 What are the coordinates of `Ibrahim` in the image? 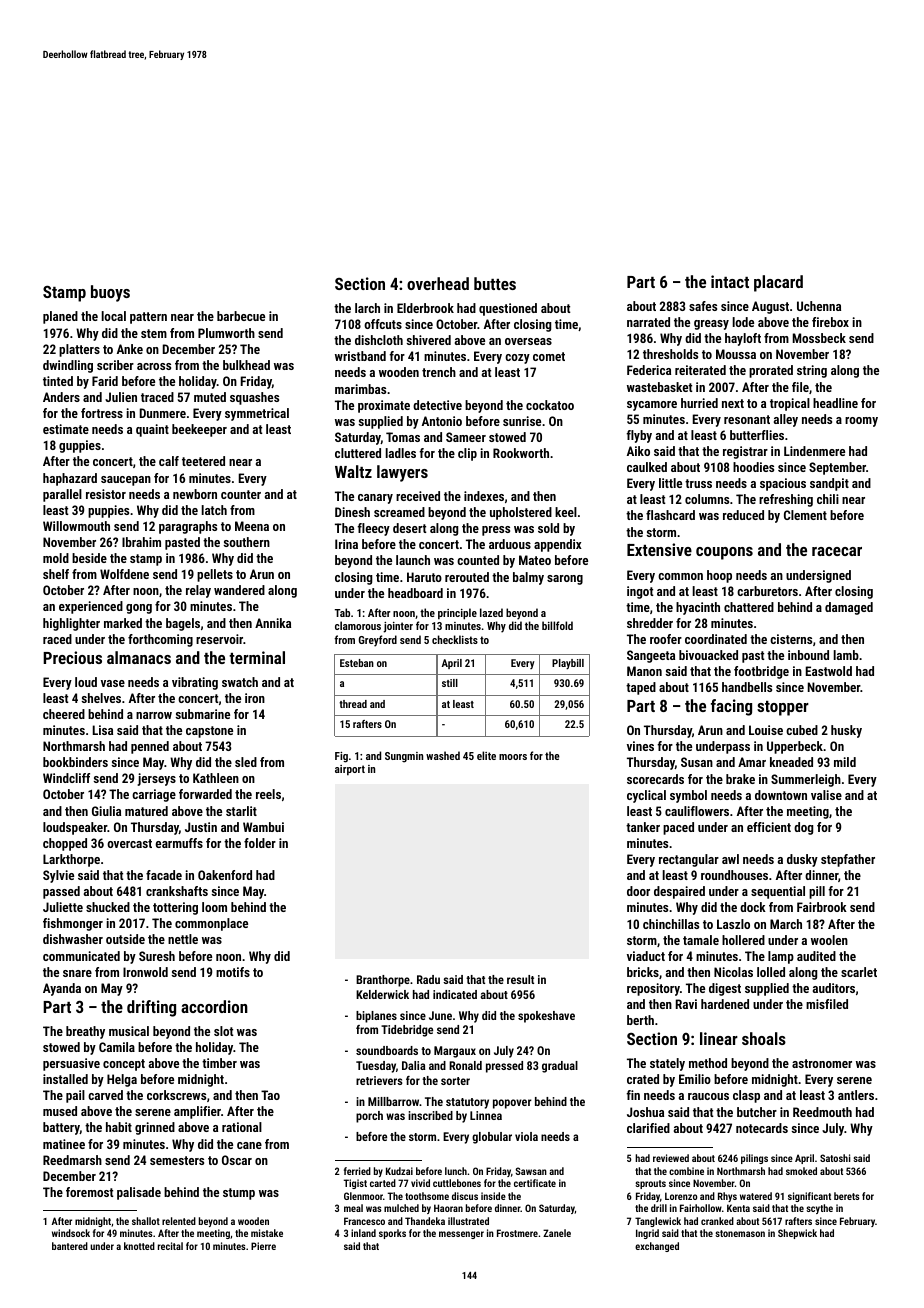 It's located at (141, 542).
